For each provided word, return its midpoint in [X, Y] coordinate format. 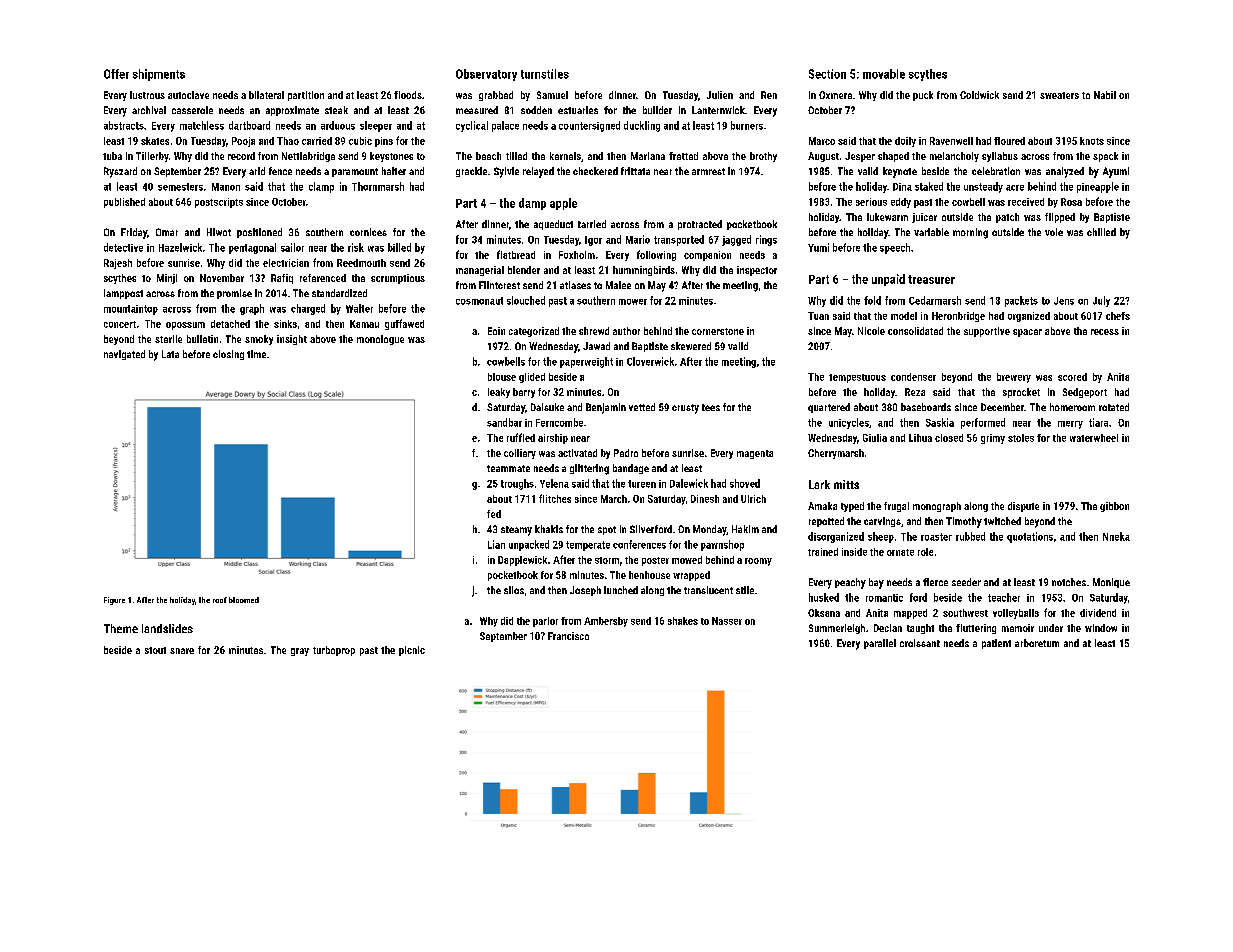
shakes [683, 621]
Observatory [486, 75]
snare [182, 651]
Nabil [1105, 95]
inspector [757, 271]
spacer [1027, 333]
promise [234, 294]
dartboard [249, 125]
